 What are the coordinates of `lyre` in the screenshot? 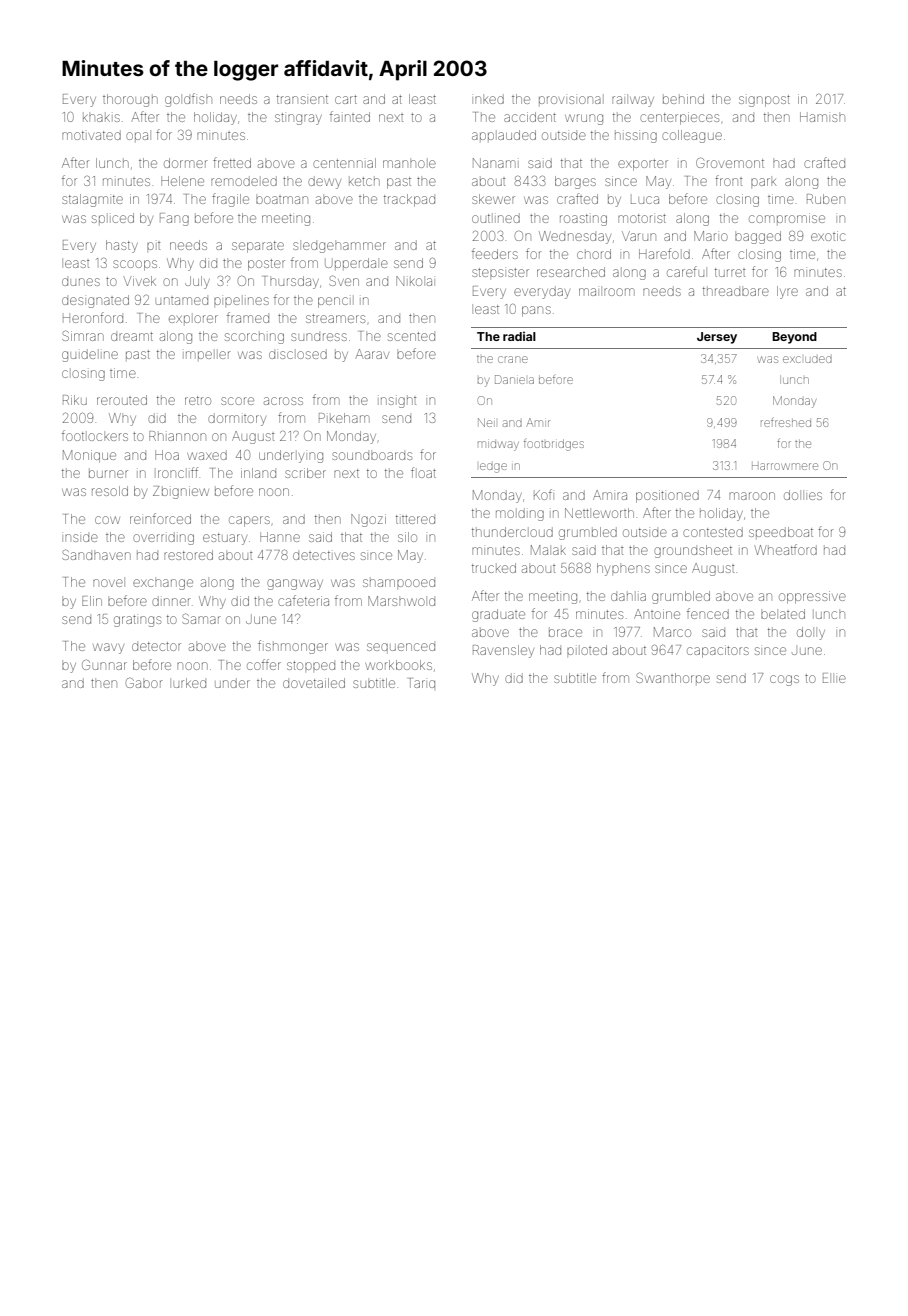 It's located at (787, 292).
